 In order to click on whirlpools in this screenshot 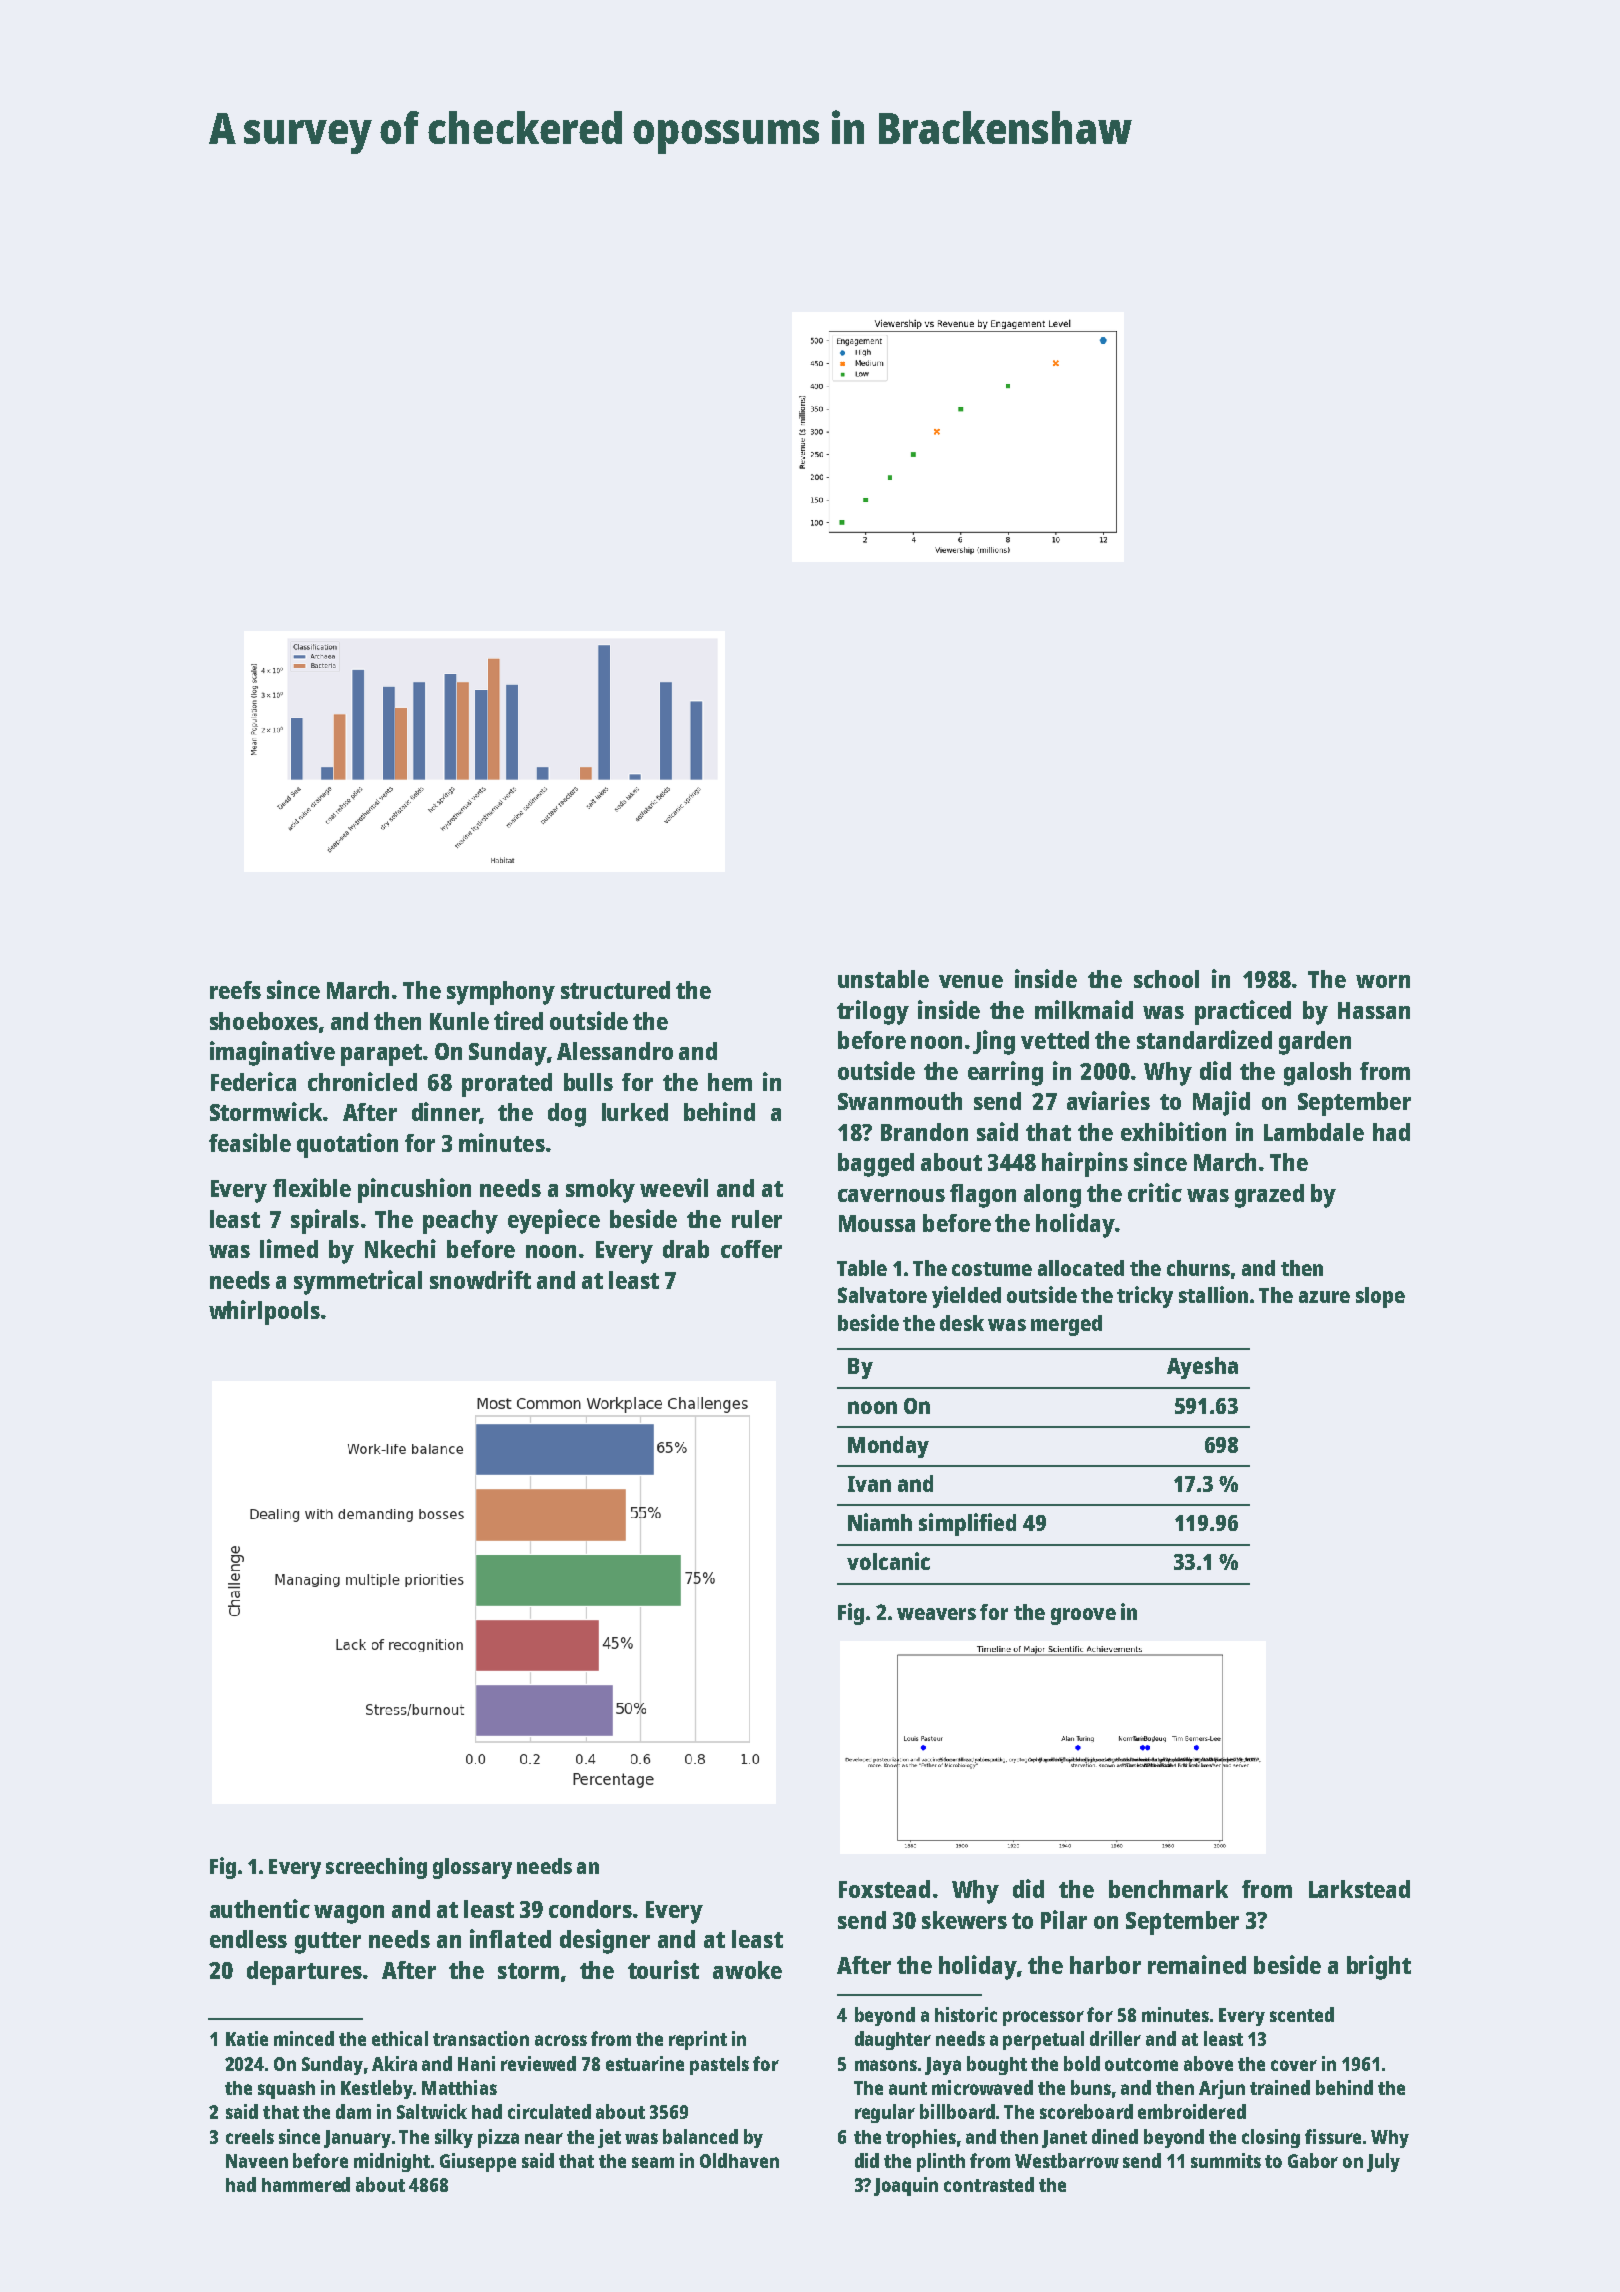, I will do `click(264, 1312)`.
